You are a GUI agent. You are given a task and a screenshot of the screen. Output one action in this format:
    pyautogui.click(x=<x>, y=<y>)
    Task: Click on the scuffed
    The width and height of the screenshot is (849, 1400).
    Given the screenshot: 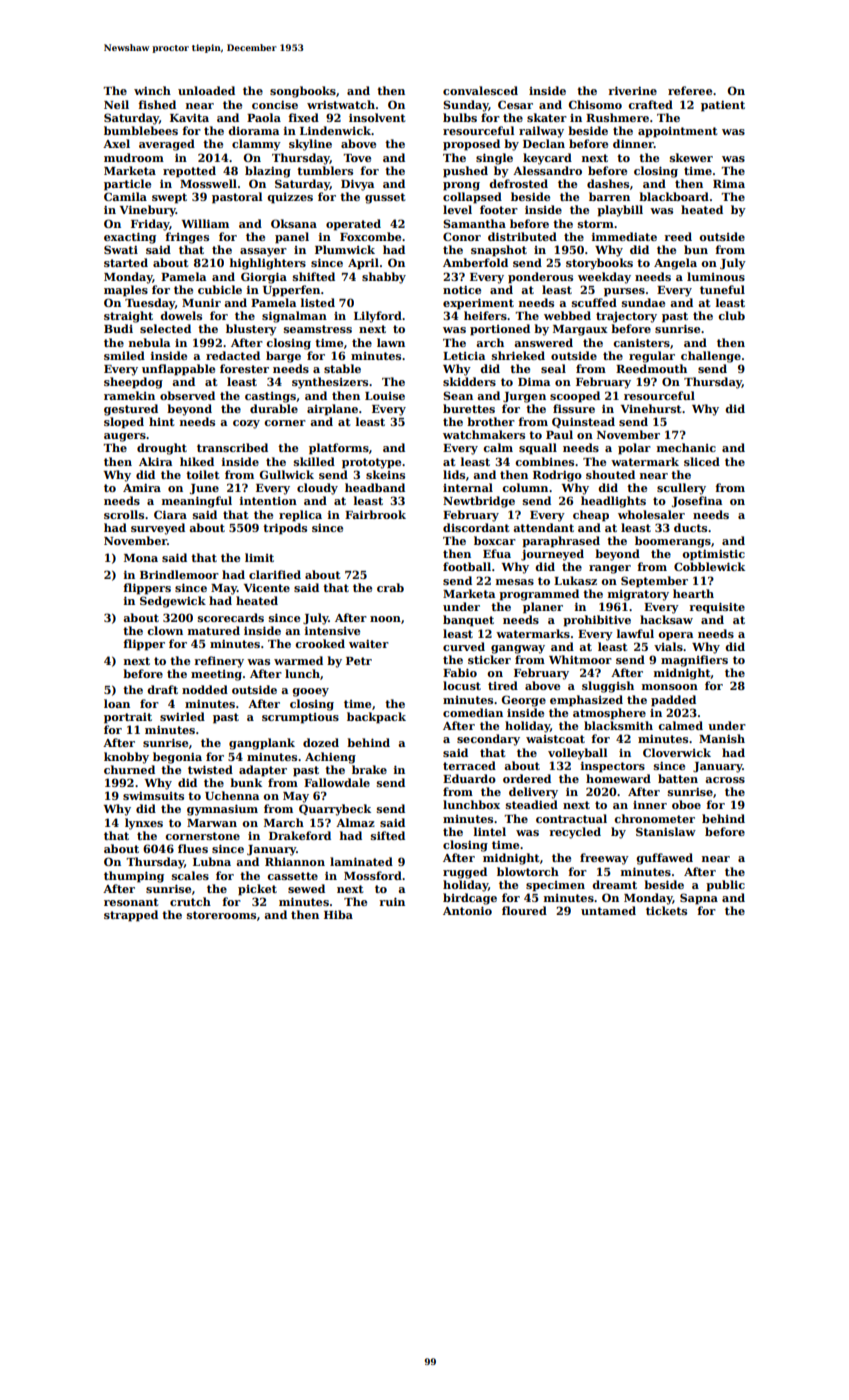 What is the action you would take?
    pyautogui.click(x=594, y=302)
